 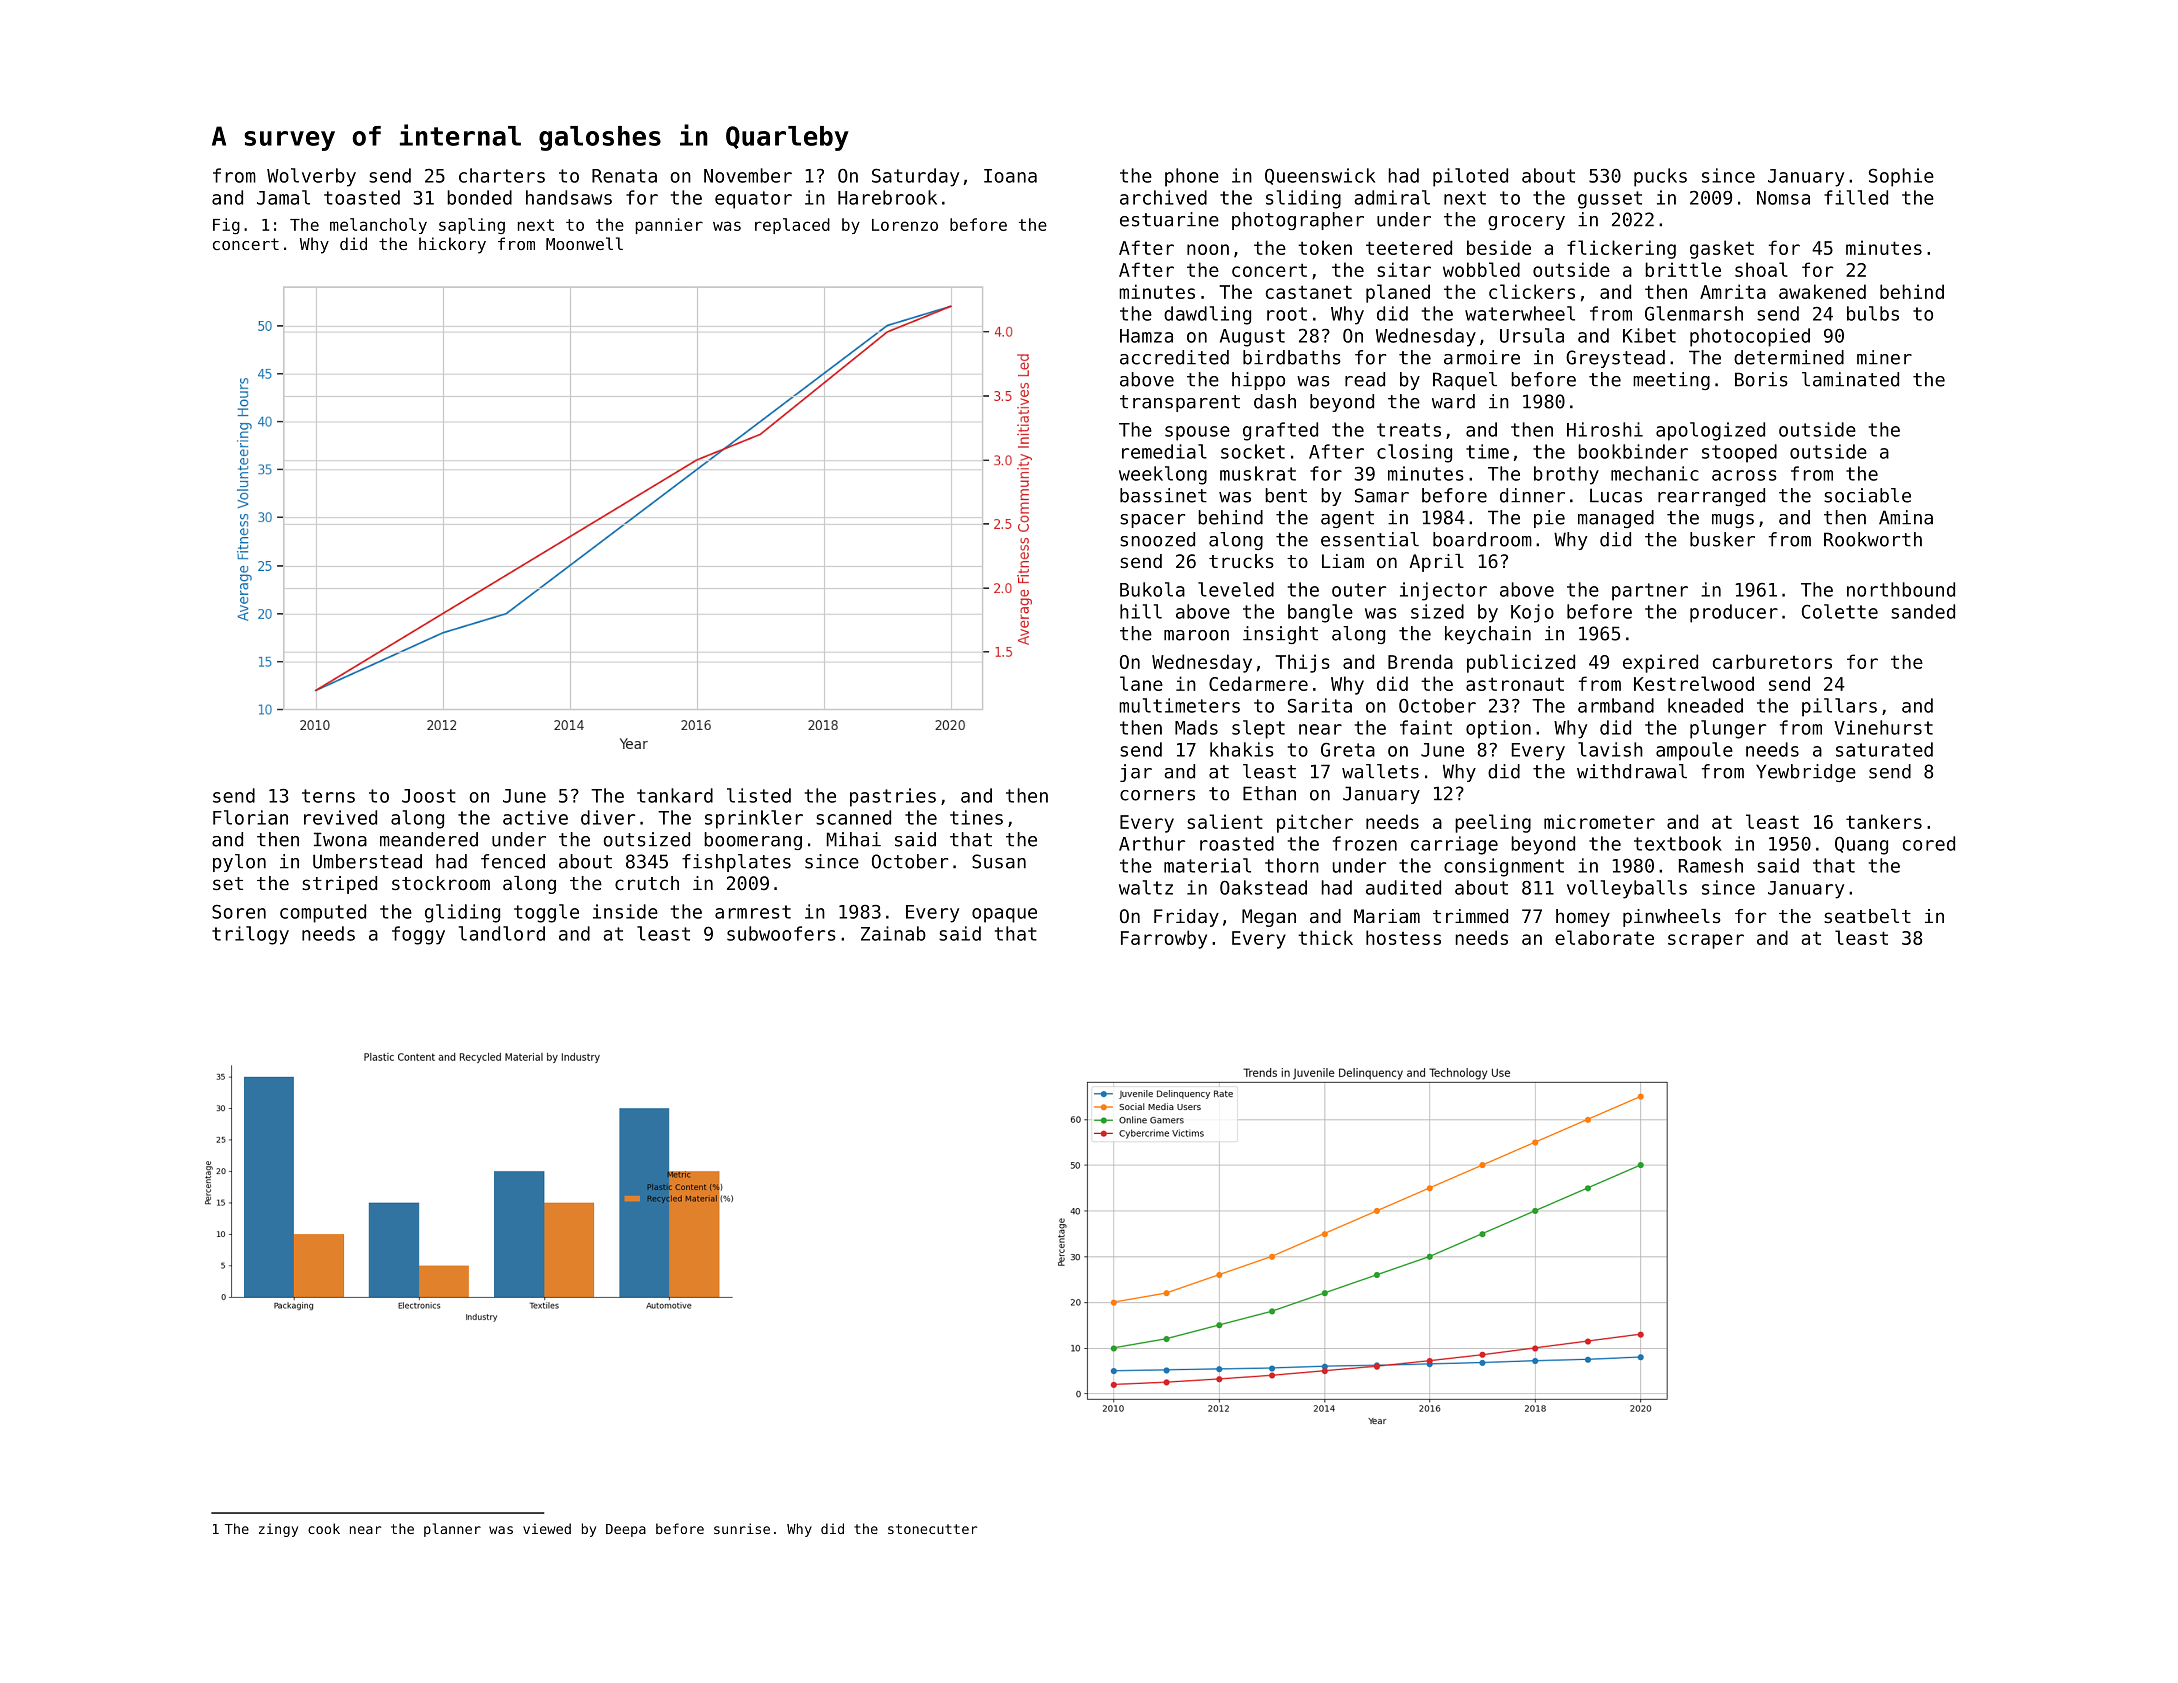 I want to click on treats, so click(x=1409, y=430).
